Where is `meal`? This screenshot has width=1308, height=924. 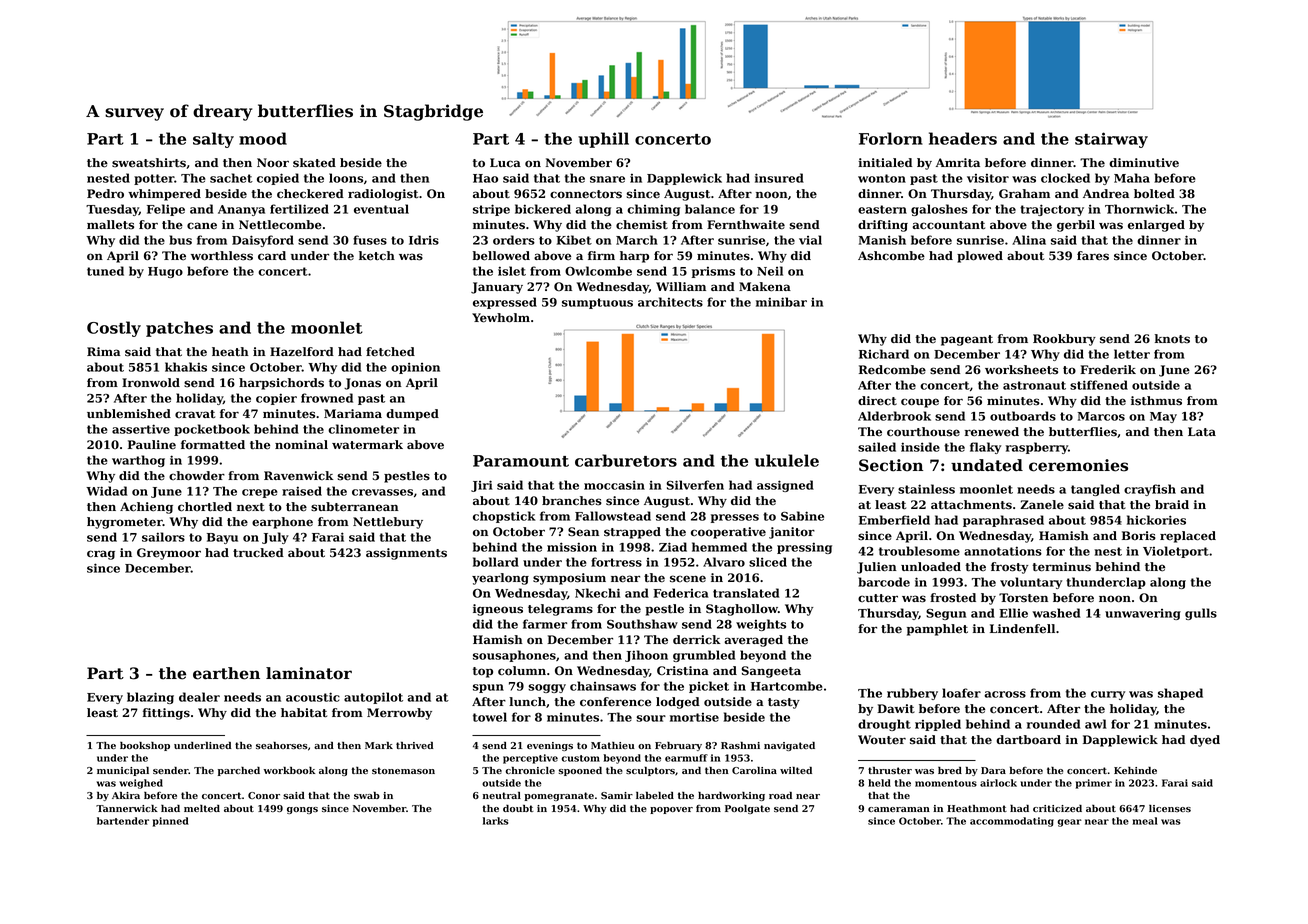
meal is located at coordinates (1145, 821).
